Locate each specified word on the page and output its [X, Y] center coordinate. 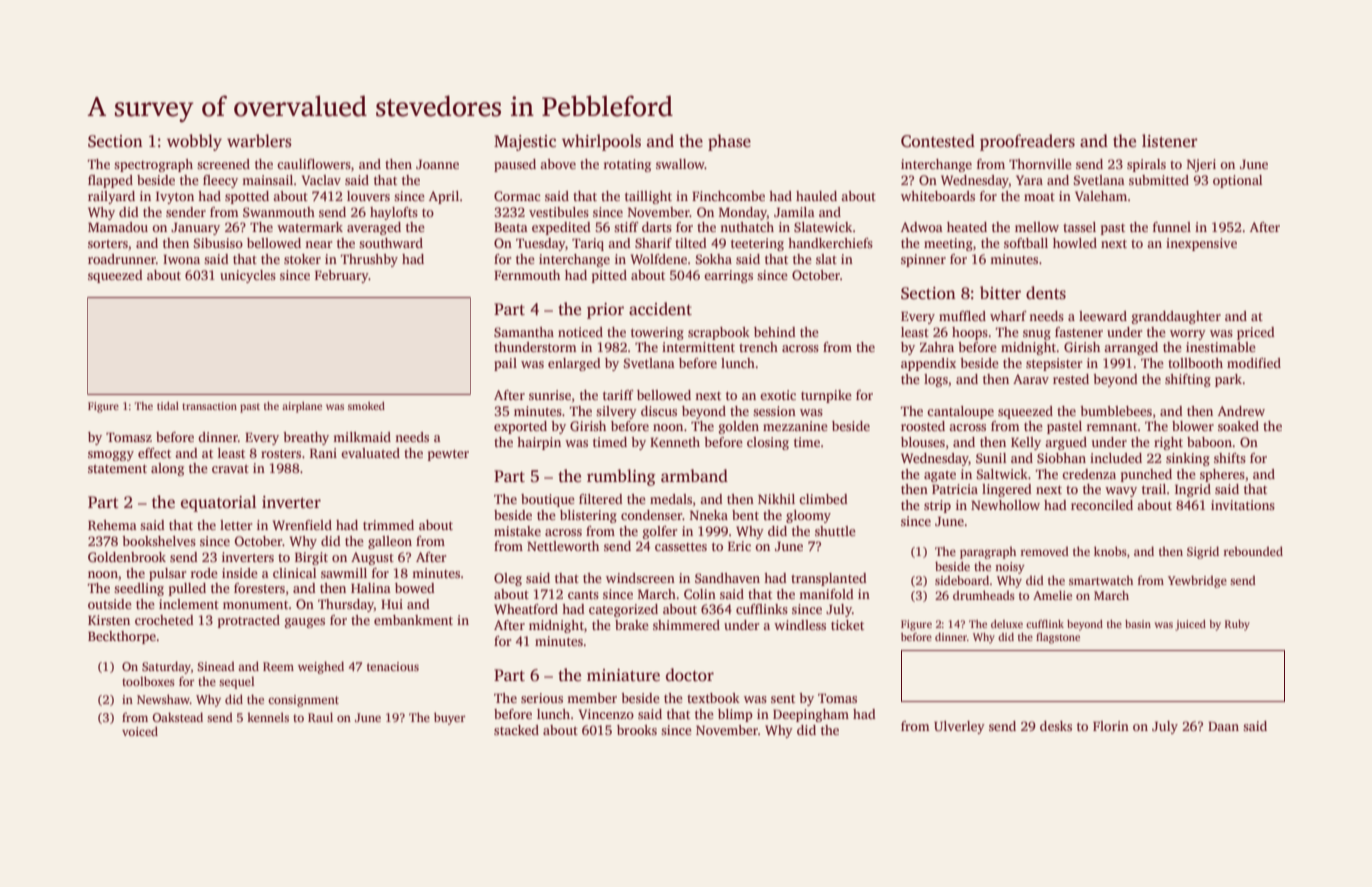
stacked [516, 730]
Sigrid [1203, 552]
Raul [320, 717]
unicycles [248, 276]
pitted [609, 276]
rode [204, 573]
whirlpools [601, 142]
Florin [1111, 726]
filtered [601, 499]
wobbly [194, 142]
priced [1256, 333]
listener [1170, 141]
